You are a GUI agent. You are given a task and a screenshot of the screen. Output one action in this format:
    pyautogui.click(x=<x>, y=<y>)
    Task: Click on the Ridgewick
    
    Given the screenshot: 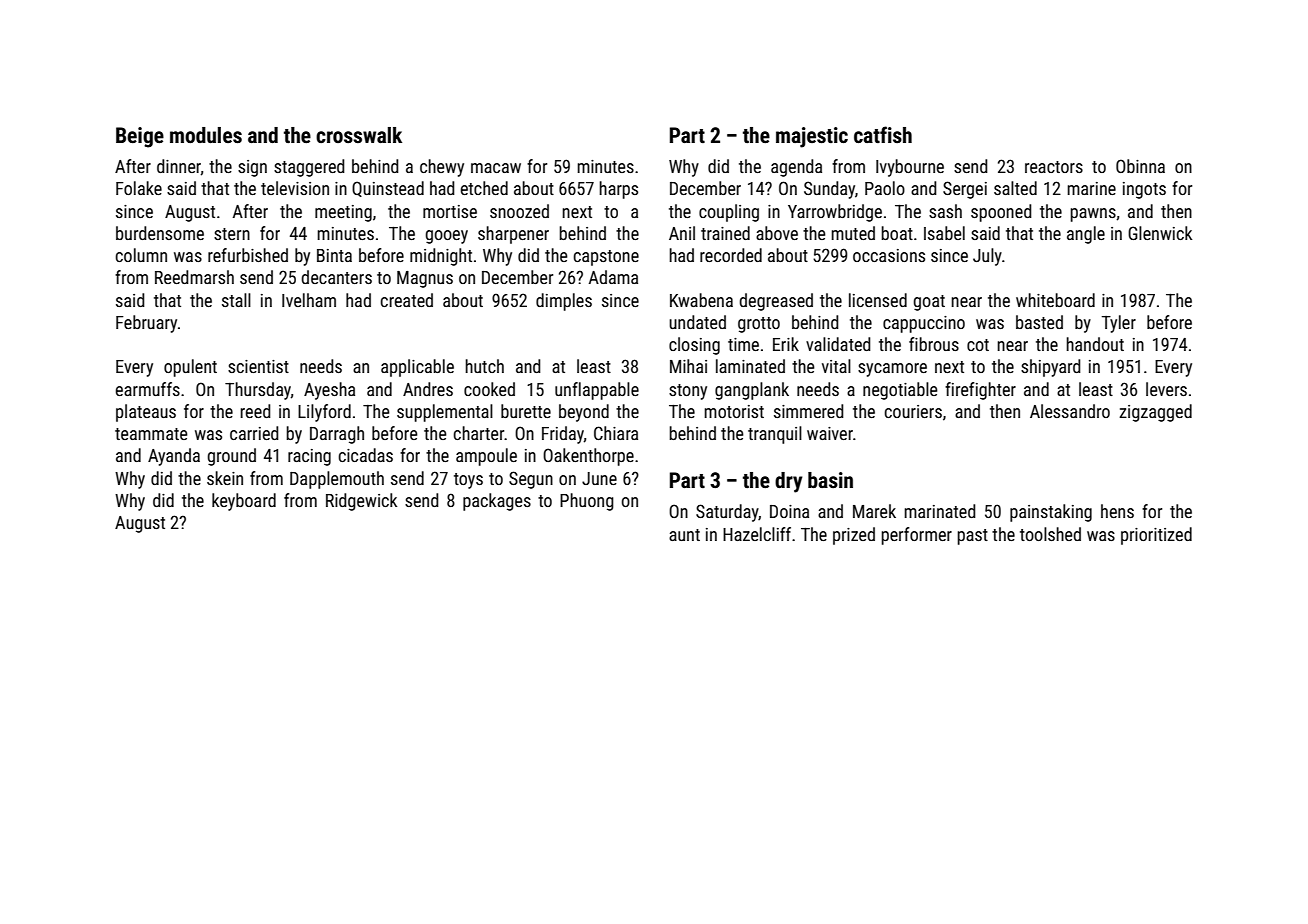 What is the action you would take?
    pyautogui.click(x=361, y=502)
